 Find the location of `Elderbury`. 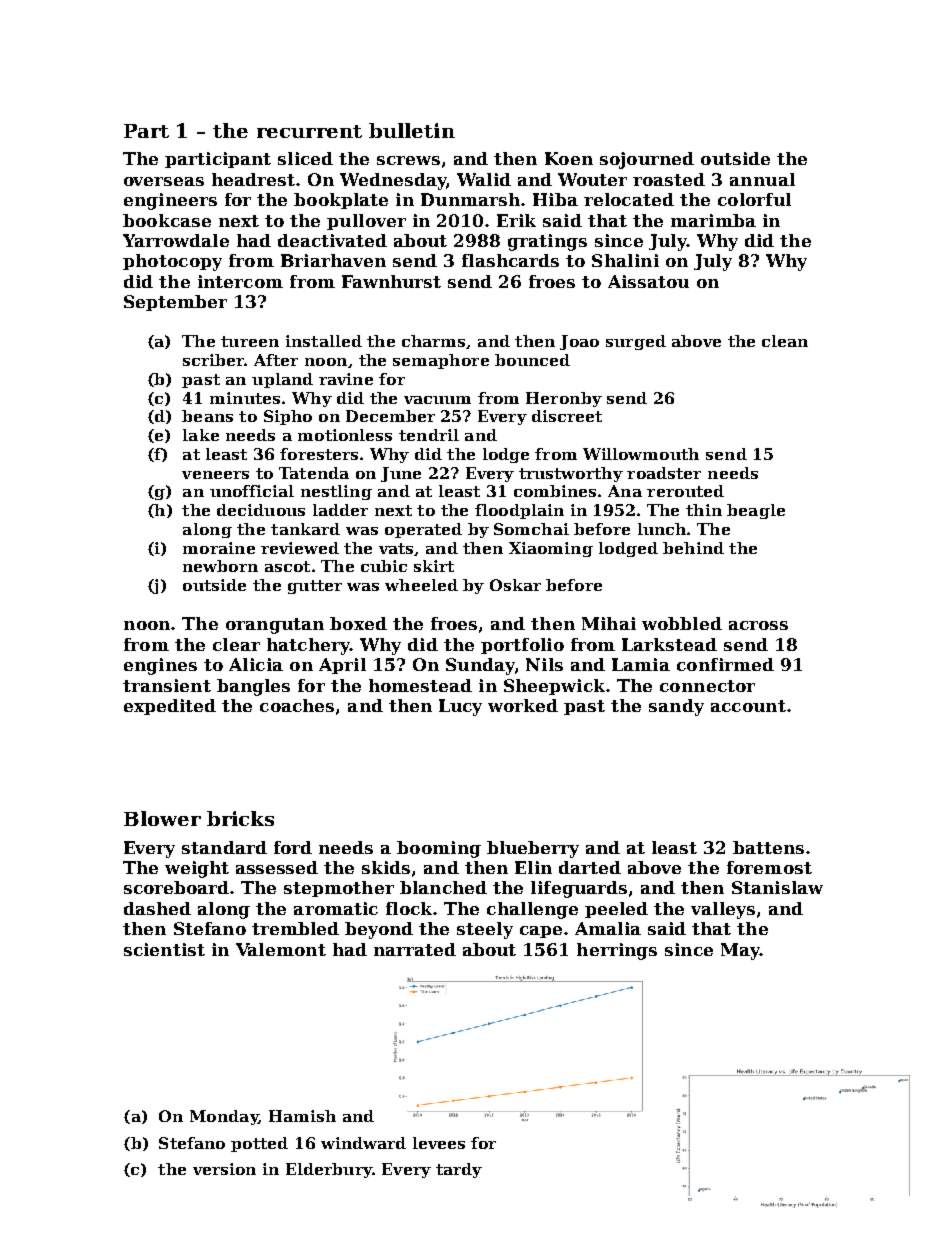

Elderbury is located at coordinates (329, 1170).
